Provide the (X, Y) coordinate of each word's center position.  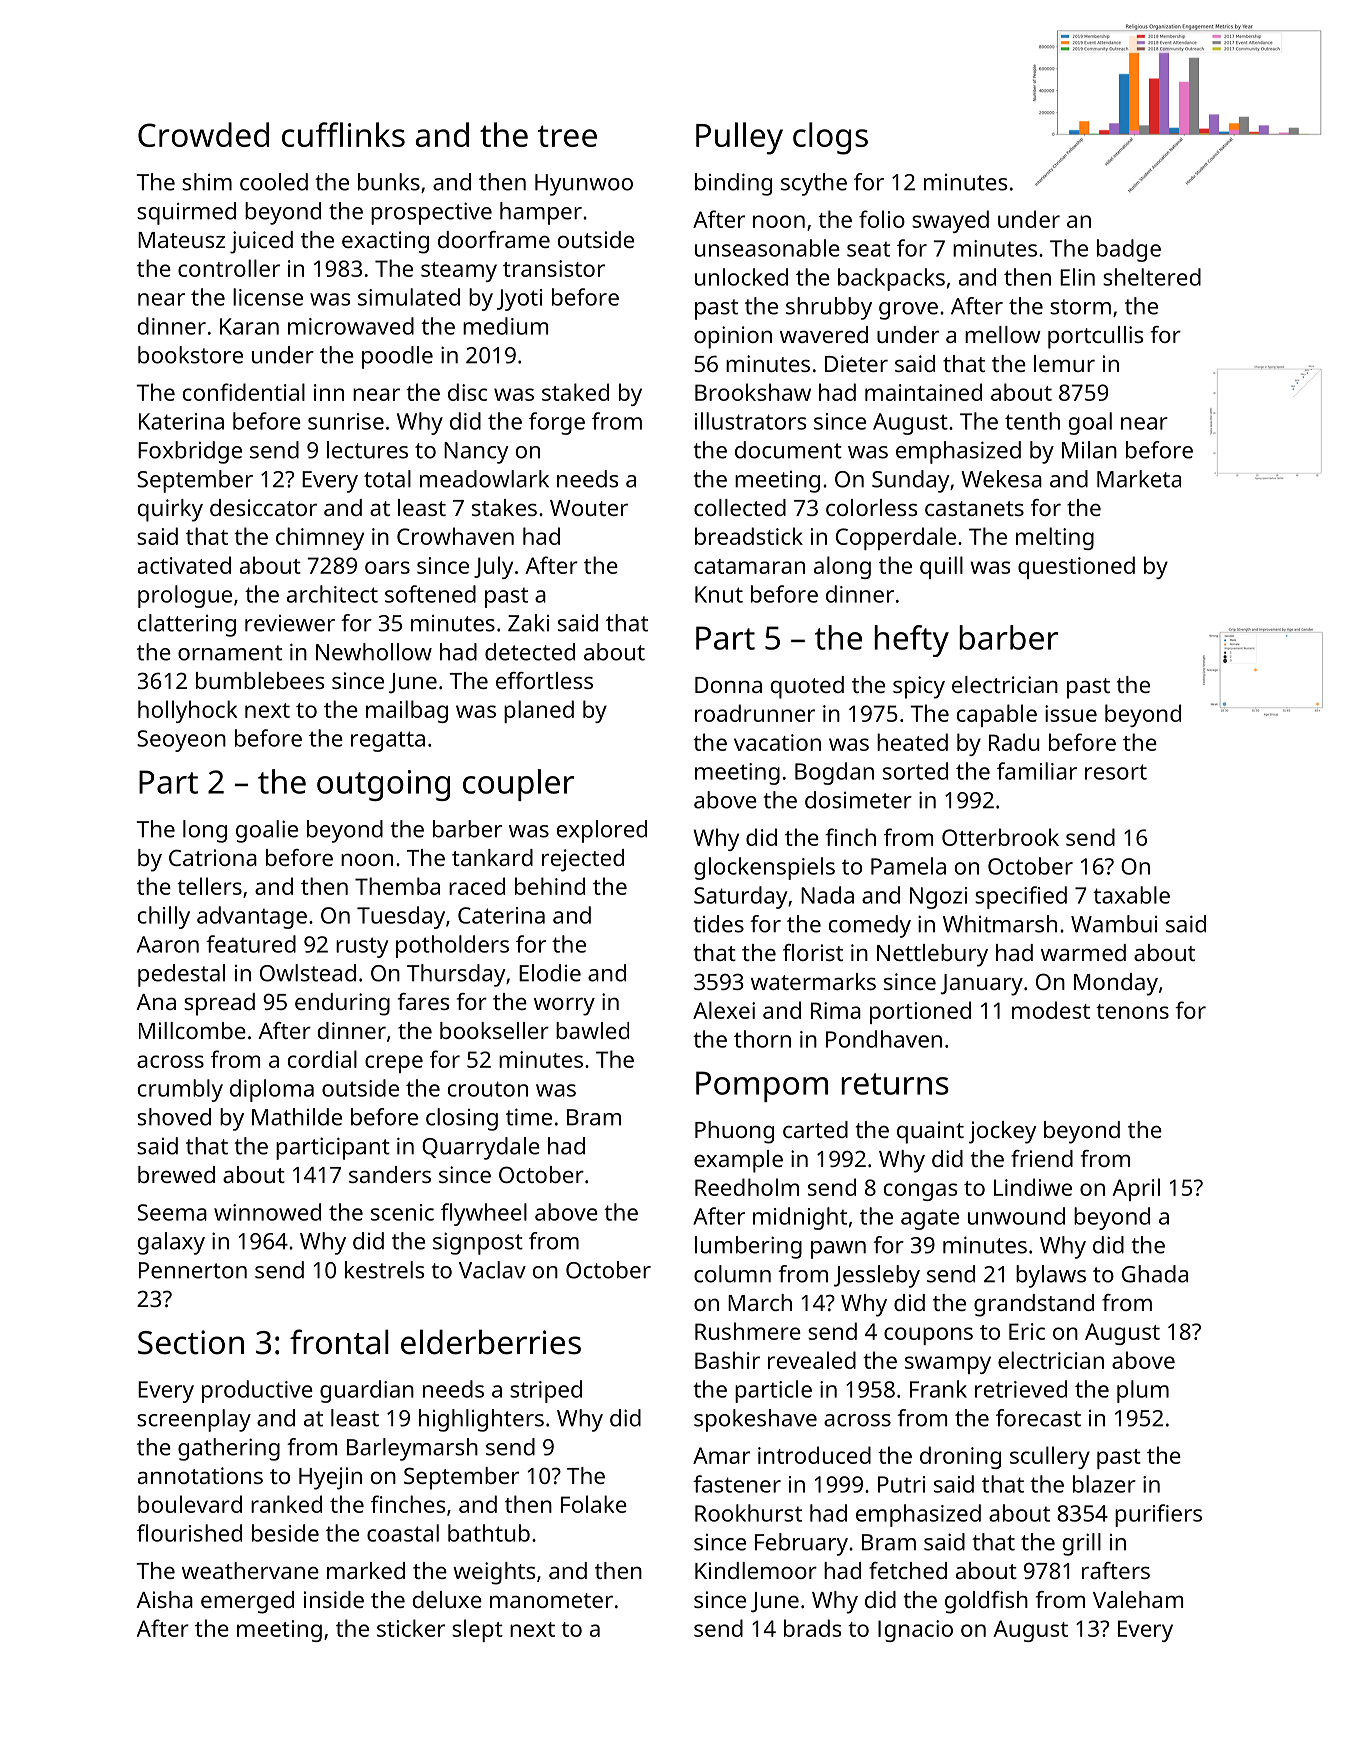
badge (1129, 250)
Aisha (164, 1599)
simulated (409, 297)
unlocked (741, 277)
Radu (1014, 742)
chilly (164, 917)
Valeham (1138, 1599)
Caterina (501, 915)
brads (813, 1628)
